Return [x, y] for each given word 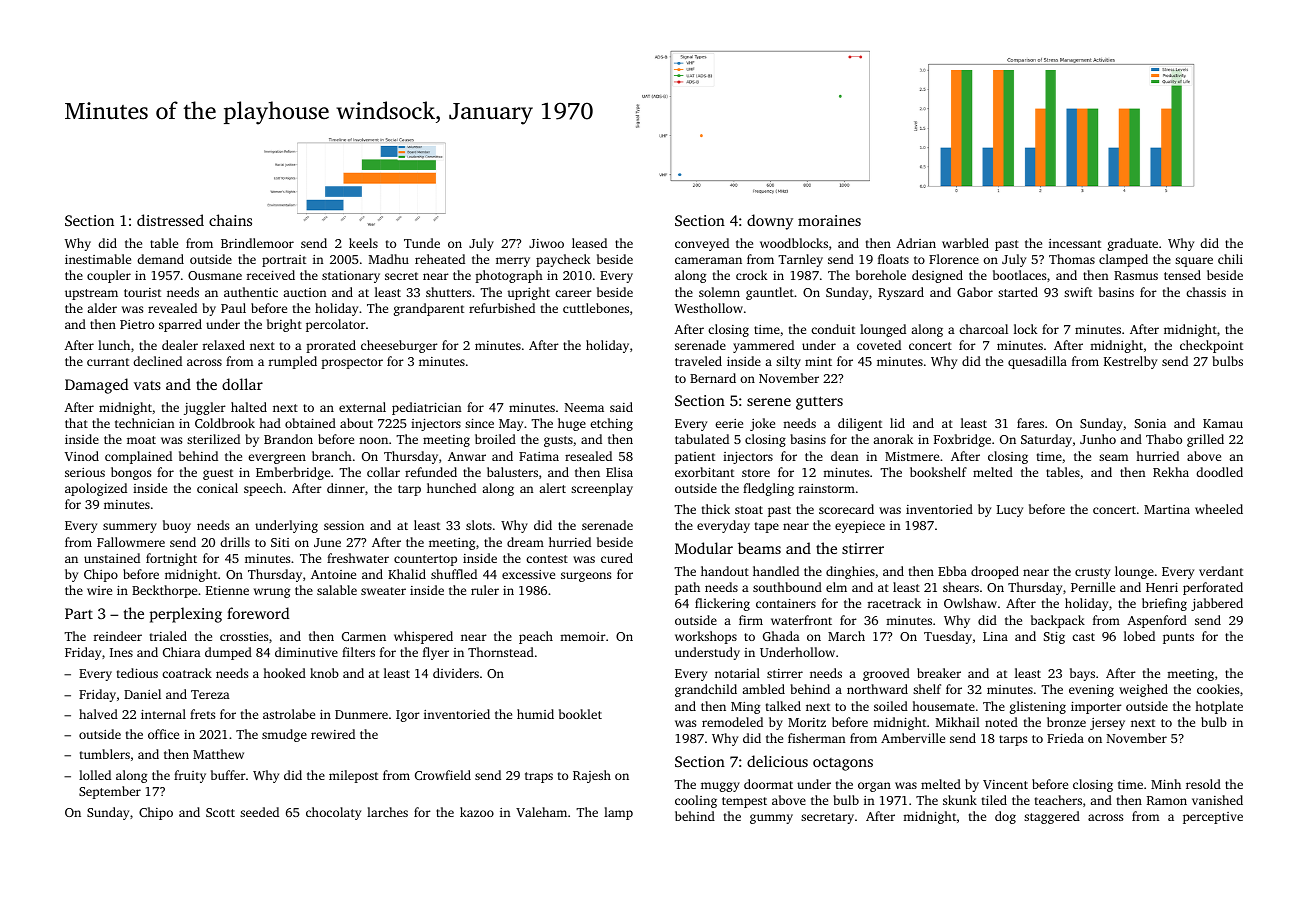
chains [230, 220]
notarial [737, 673]
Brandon [288, 439]
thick [716, 509]
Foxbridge [962, 440]
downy [770, 222]
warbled [965, 243]
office [163, 734]
